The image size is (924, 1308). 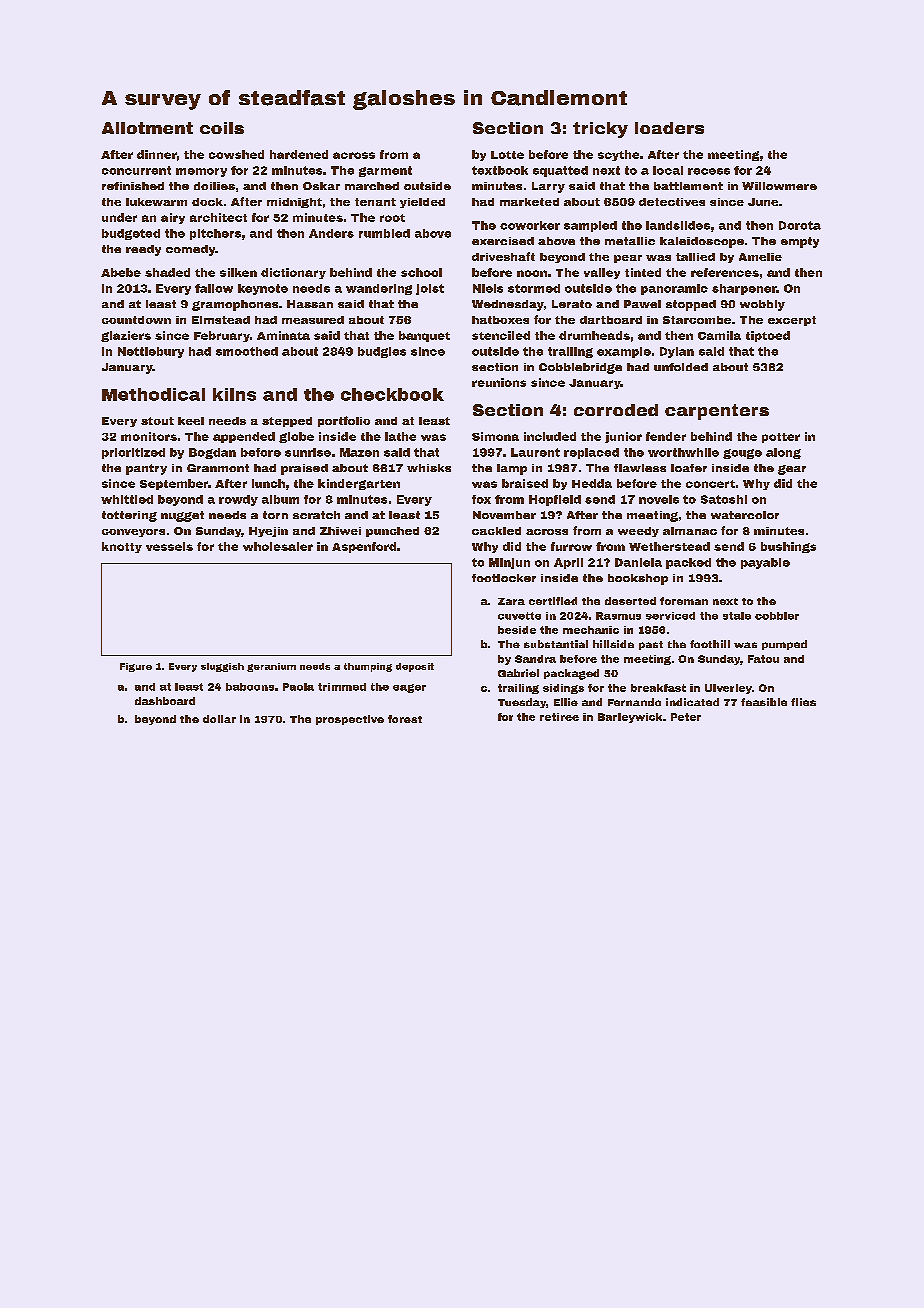 What do you see at coordinates (222, 667) in the page?
I see `sluggish` at bounding box center [222, 667].
